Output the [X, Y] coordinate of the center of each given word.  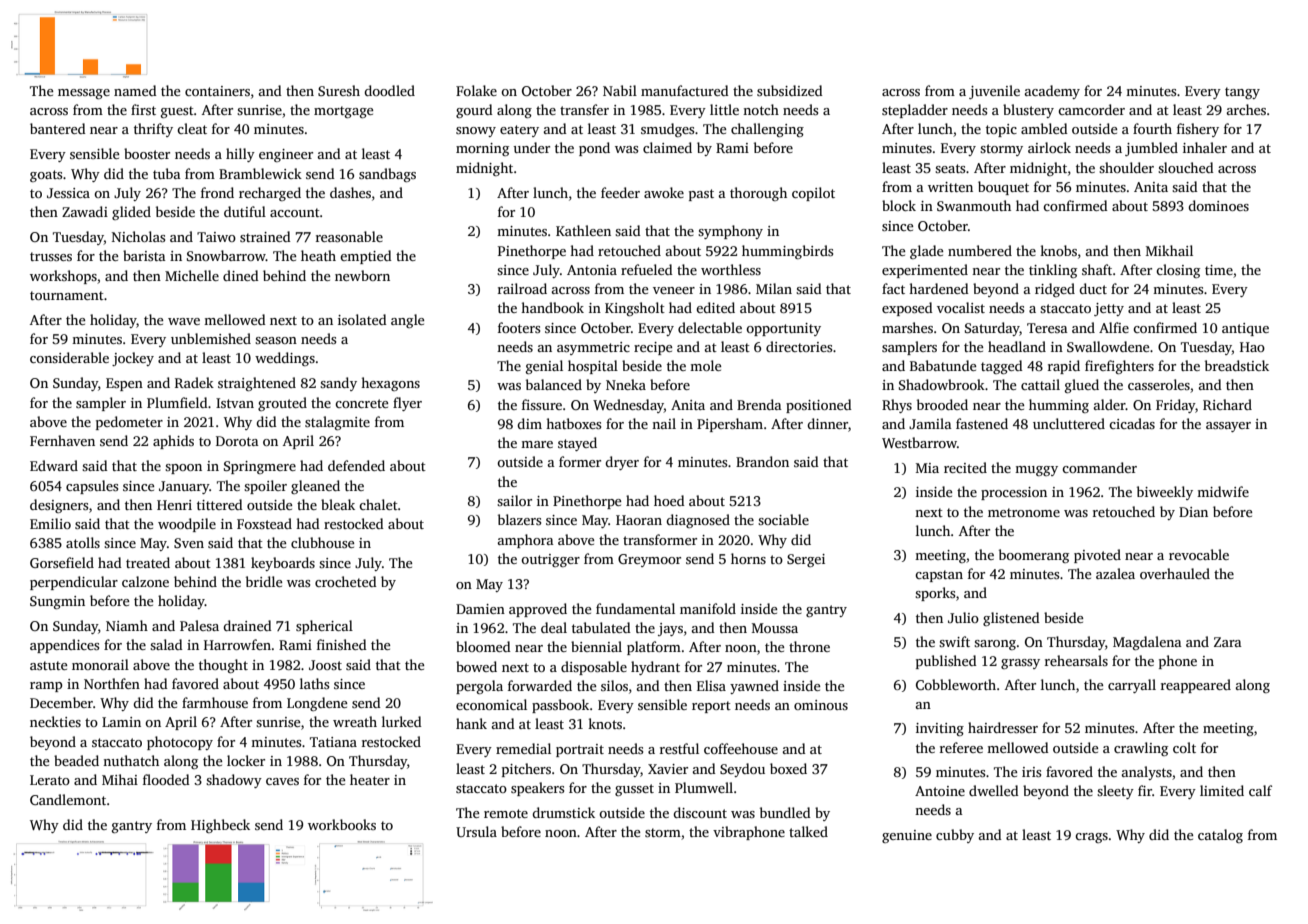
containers [217, 91]
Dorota [237, 441]
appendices [64, 646]
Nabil [620, 90]
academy [1052, 92]
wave [184, 321]
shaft [1097, 269]
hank [471, 723]
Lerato [50, 780]
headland [1017, 346]
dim [529, 423]
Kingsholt [635, 309]
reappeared [1196, 686]
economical [491, 704]
